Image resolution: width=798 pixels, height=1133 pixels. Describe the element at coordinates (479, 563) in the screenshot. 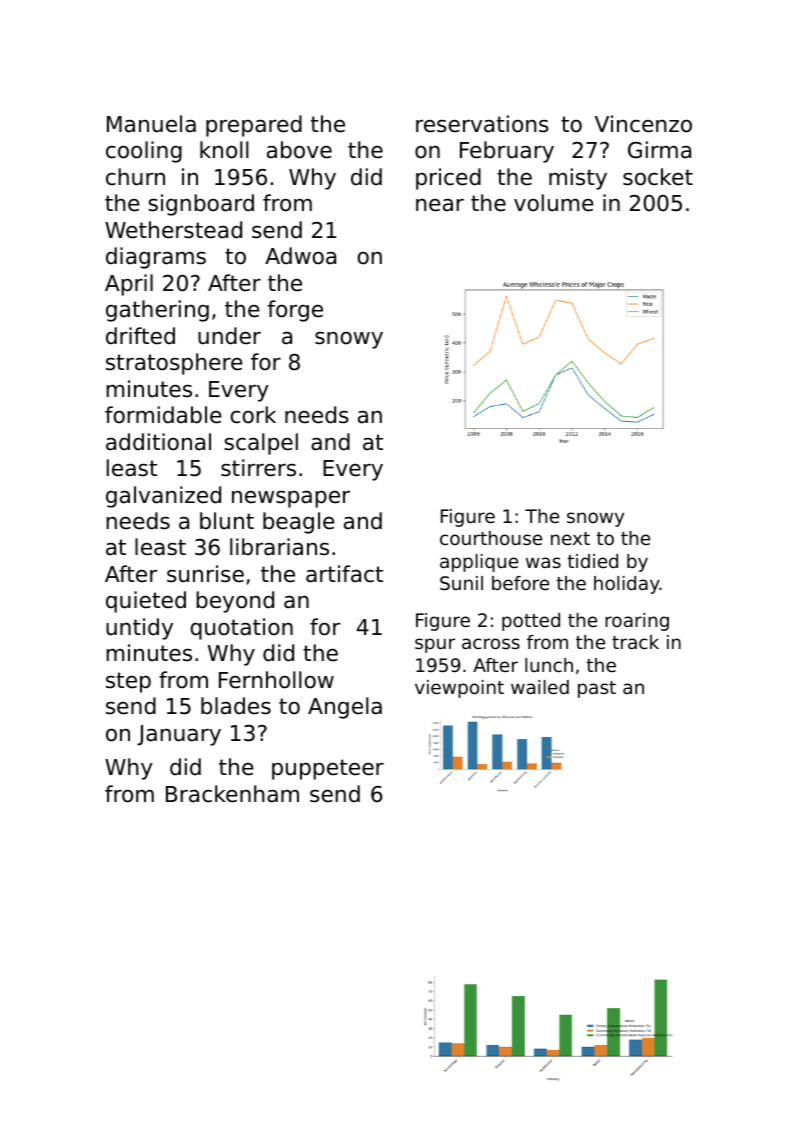

I see `applique` at that location.
